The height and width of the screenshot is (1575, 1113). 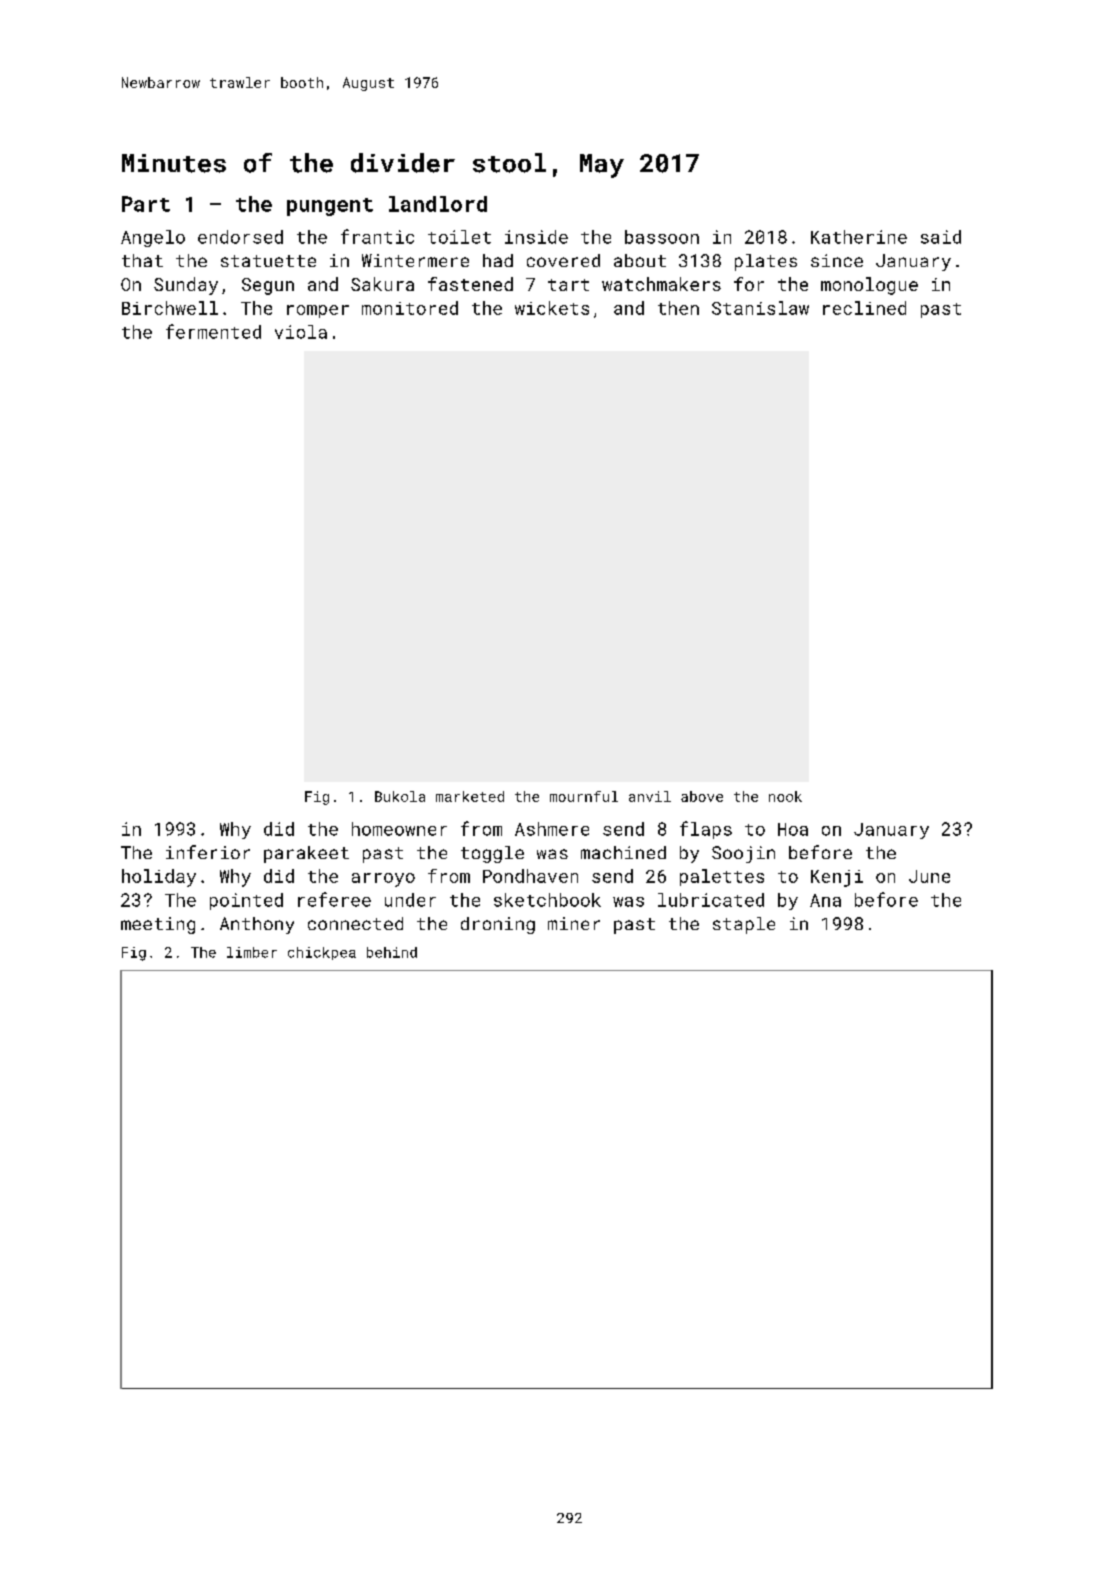 I want to click on pointed, so click(x=246, y=901).
